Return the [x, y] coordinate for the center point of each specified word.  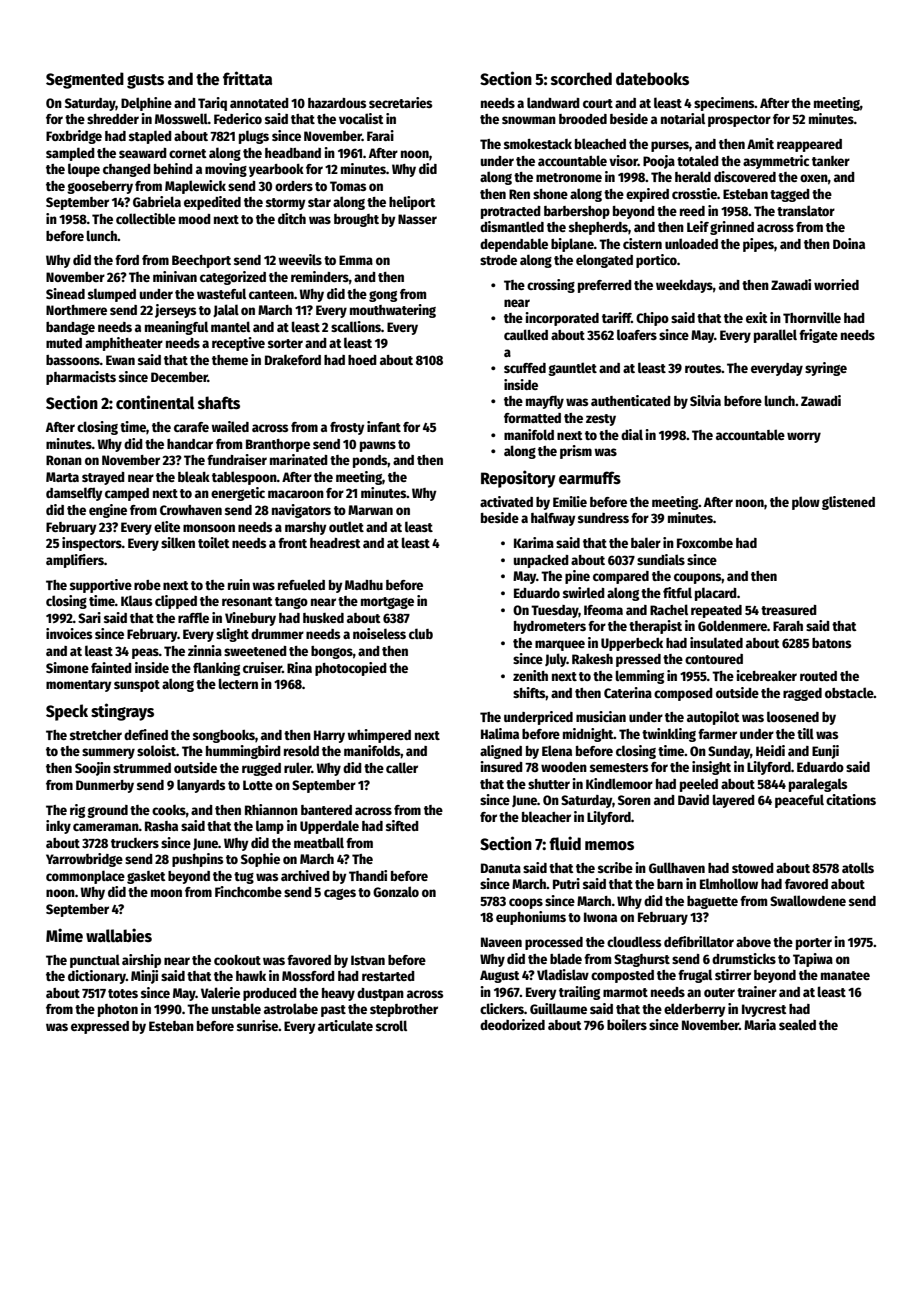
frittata [247, 78]
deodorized [512, 1024]
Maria [760, 1024]
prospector [739, 121]
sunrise [257, 1025]
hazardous [337, 103]
